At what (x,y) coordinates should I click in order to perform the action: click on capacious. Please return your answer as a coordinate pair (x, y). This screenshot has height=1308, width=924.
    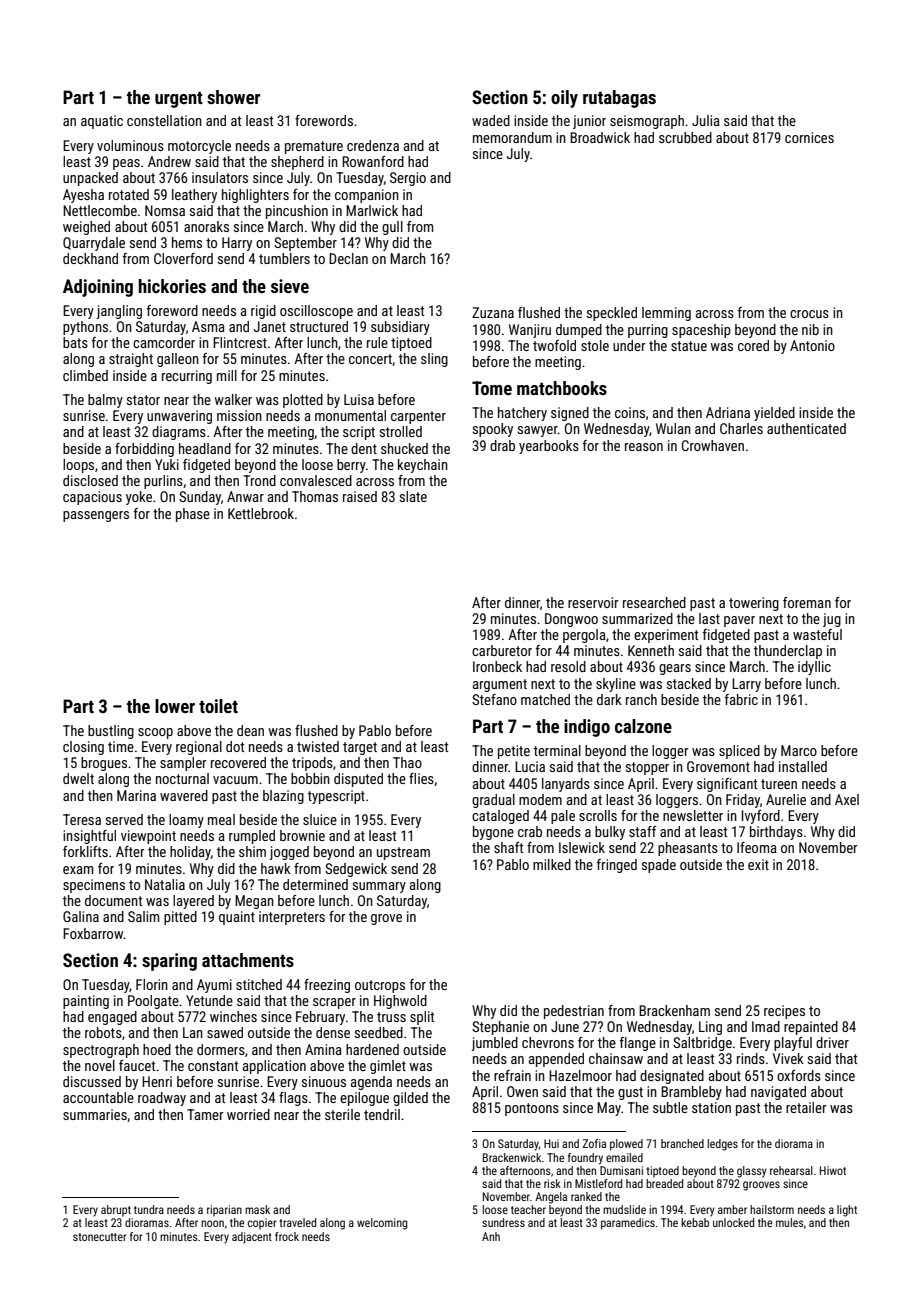
    Looking at the image, I should click on (92, 498).
